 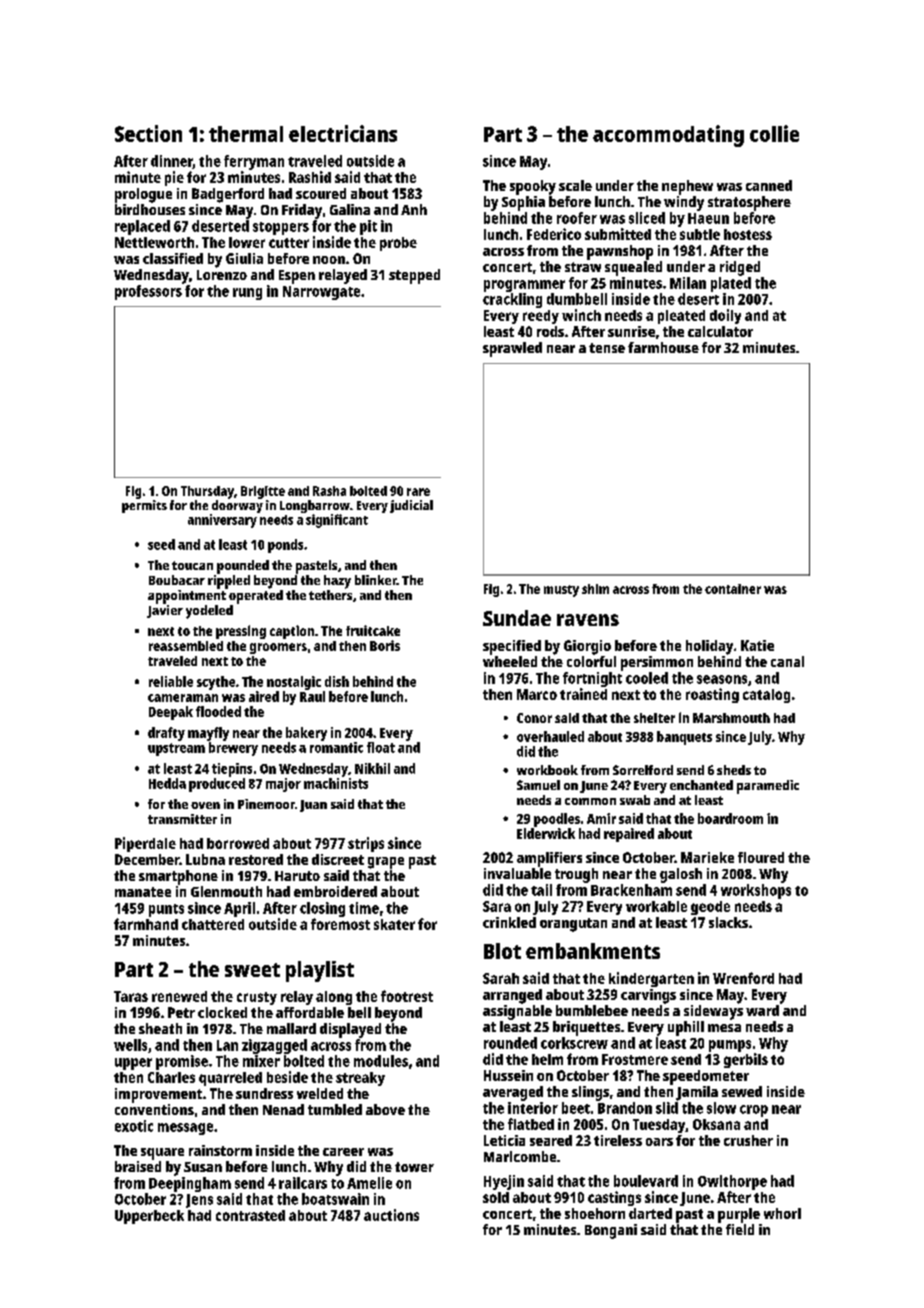 I want to click on accommodating, so click(x=668, y=136).
